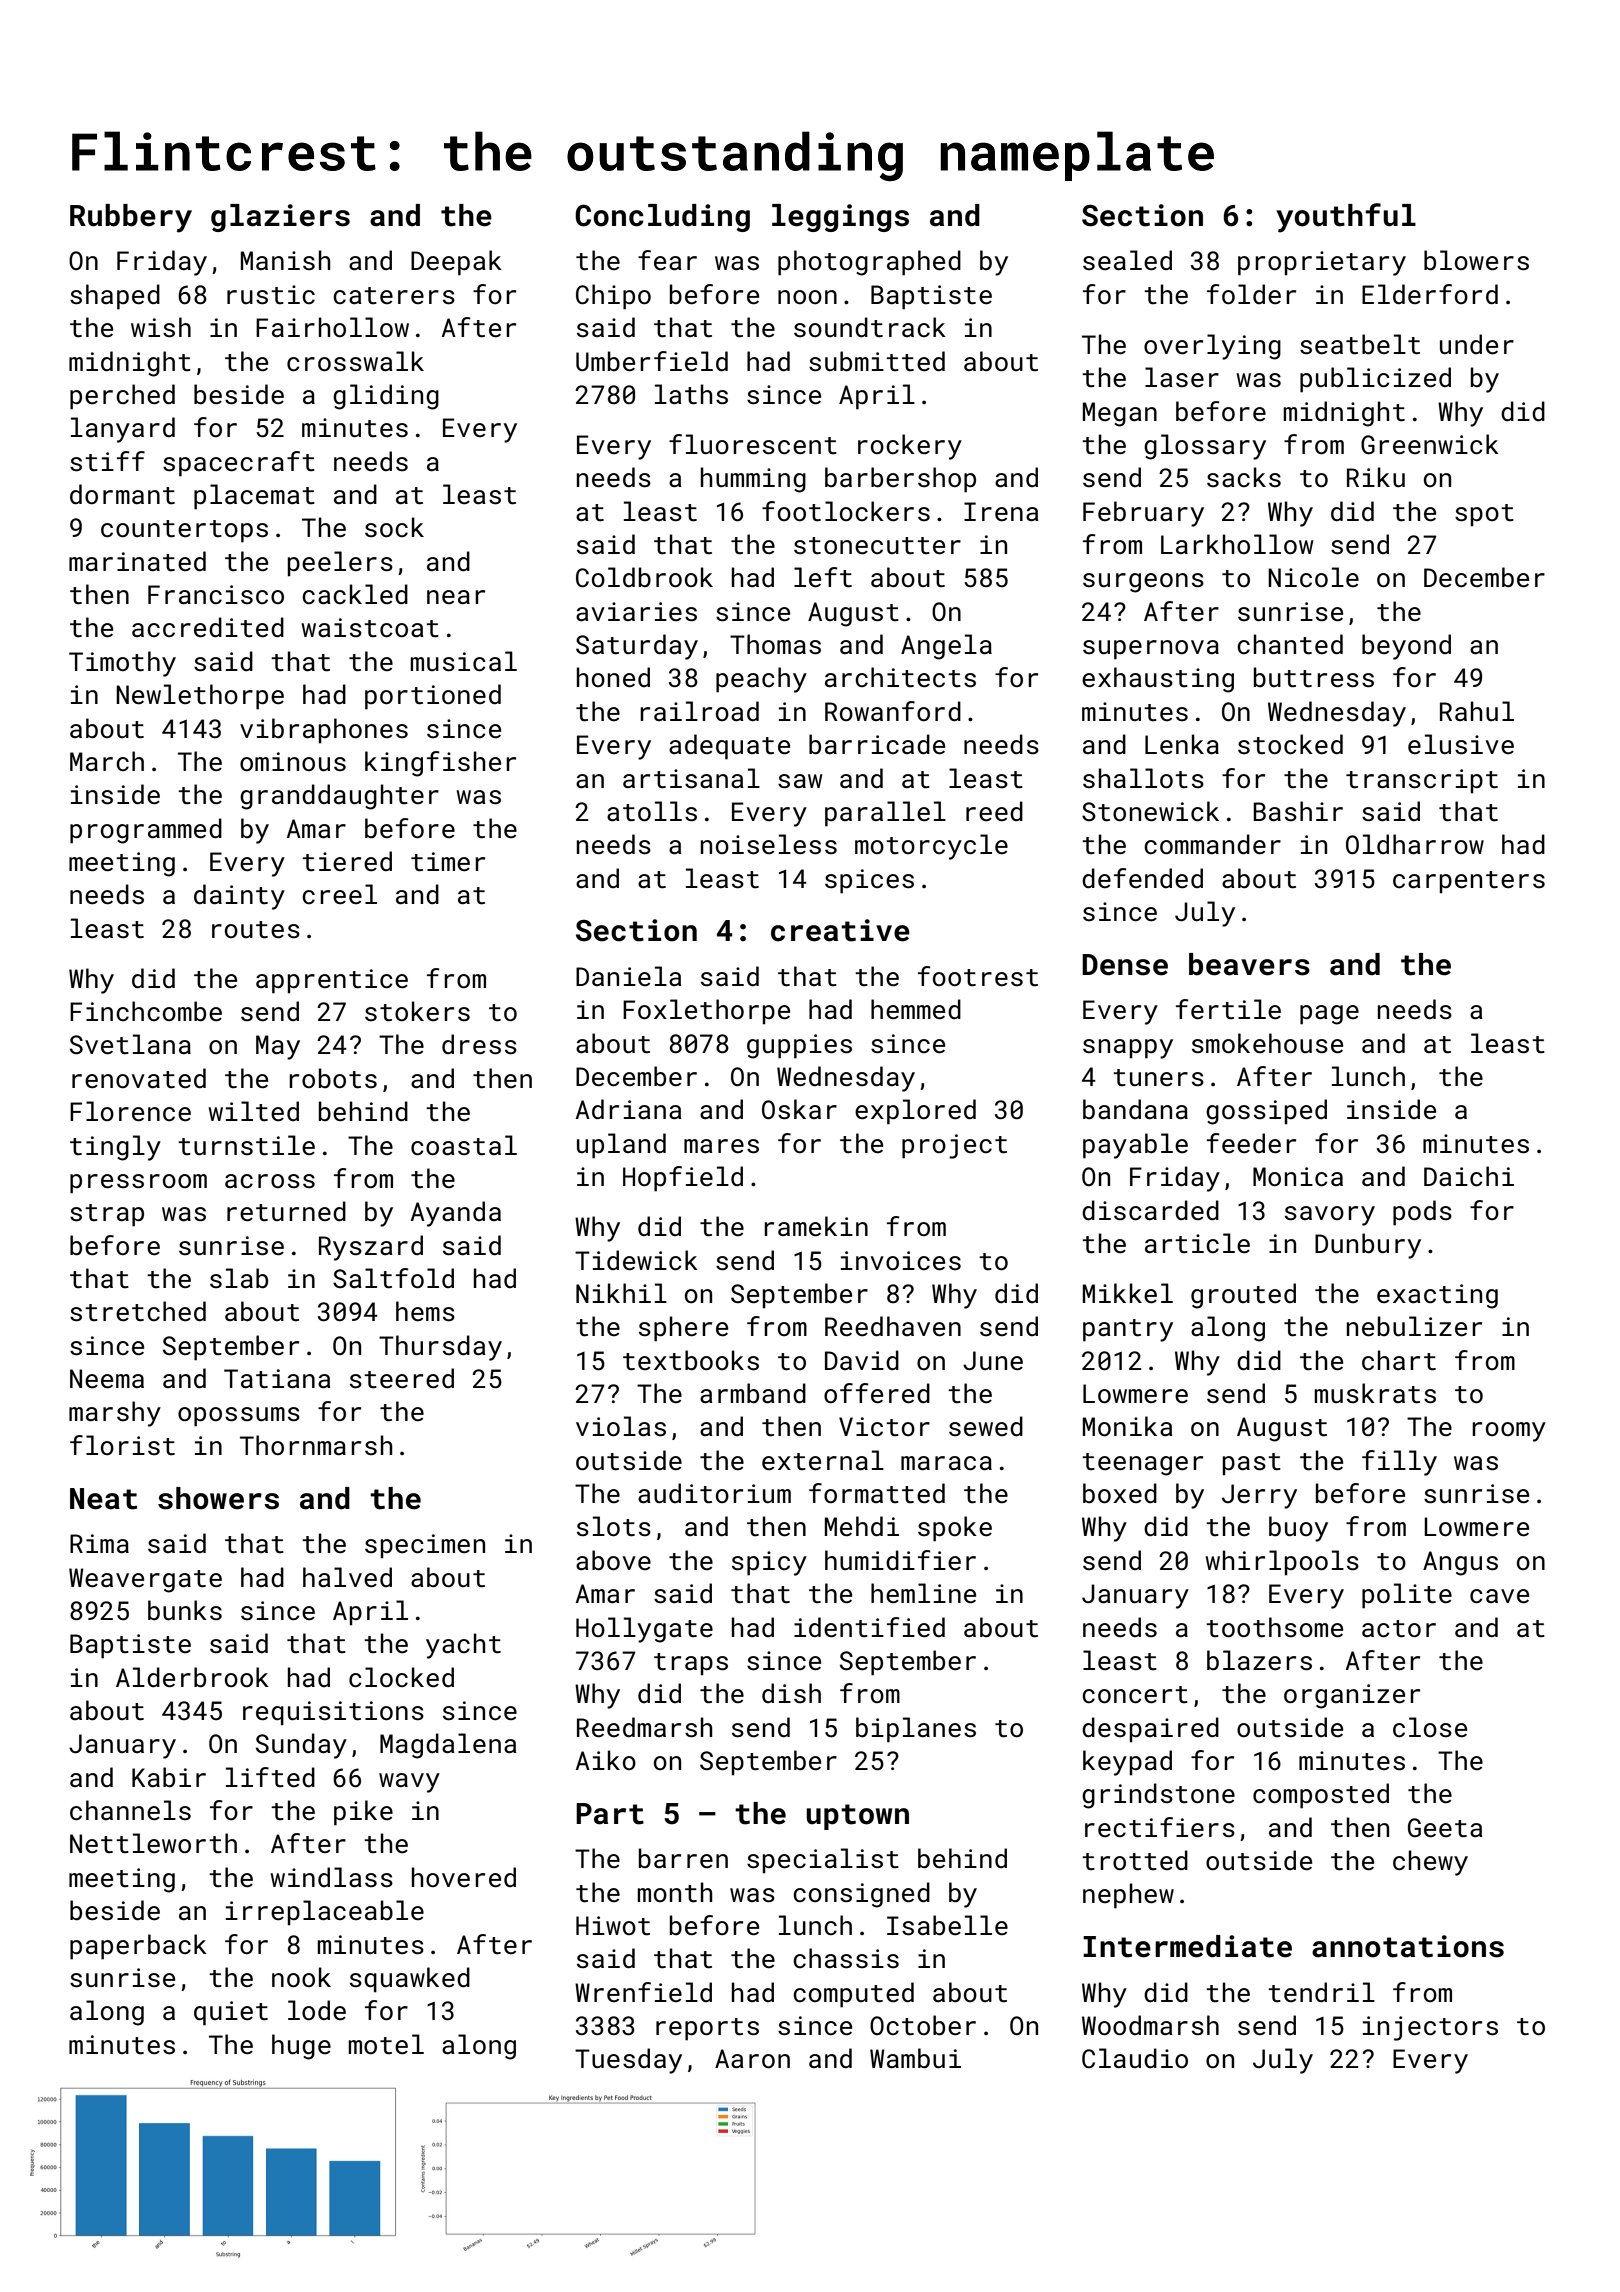  Describe the element at coordinates (192, 1677) in the page. I see `Alderbrook` at that location.
